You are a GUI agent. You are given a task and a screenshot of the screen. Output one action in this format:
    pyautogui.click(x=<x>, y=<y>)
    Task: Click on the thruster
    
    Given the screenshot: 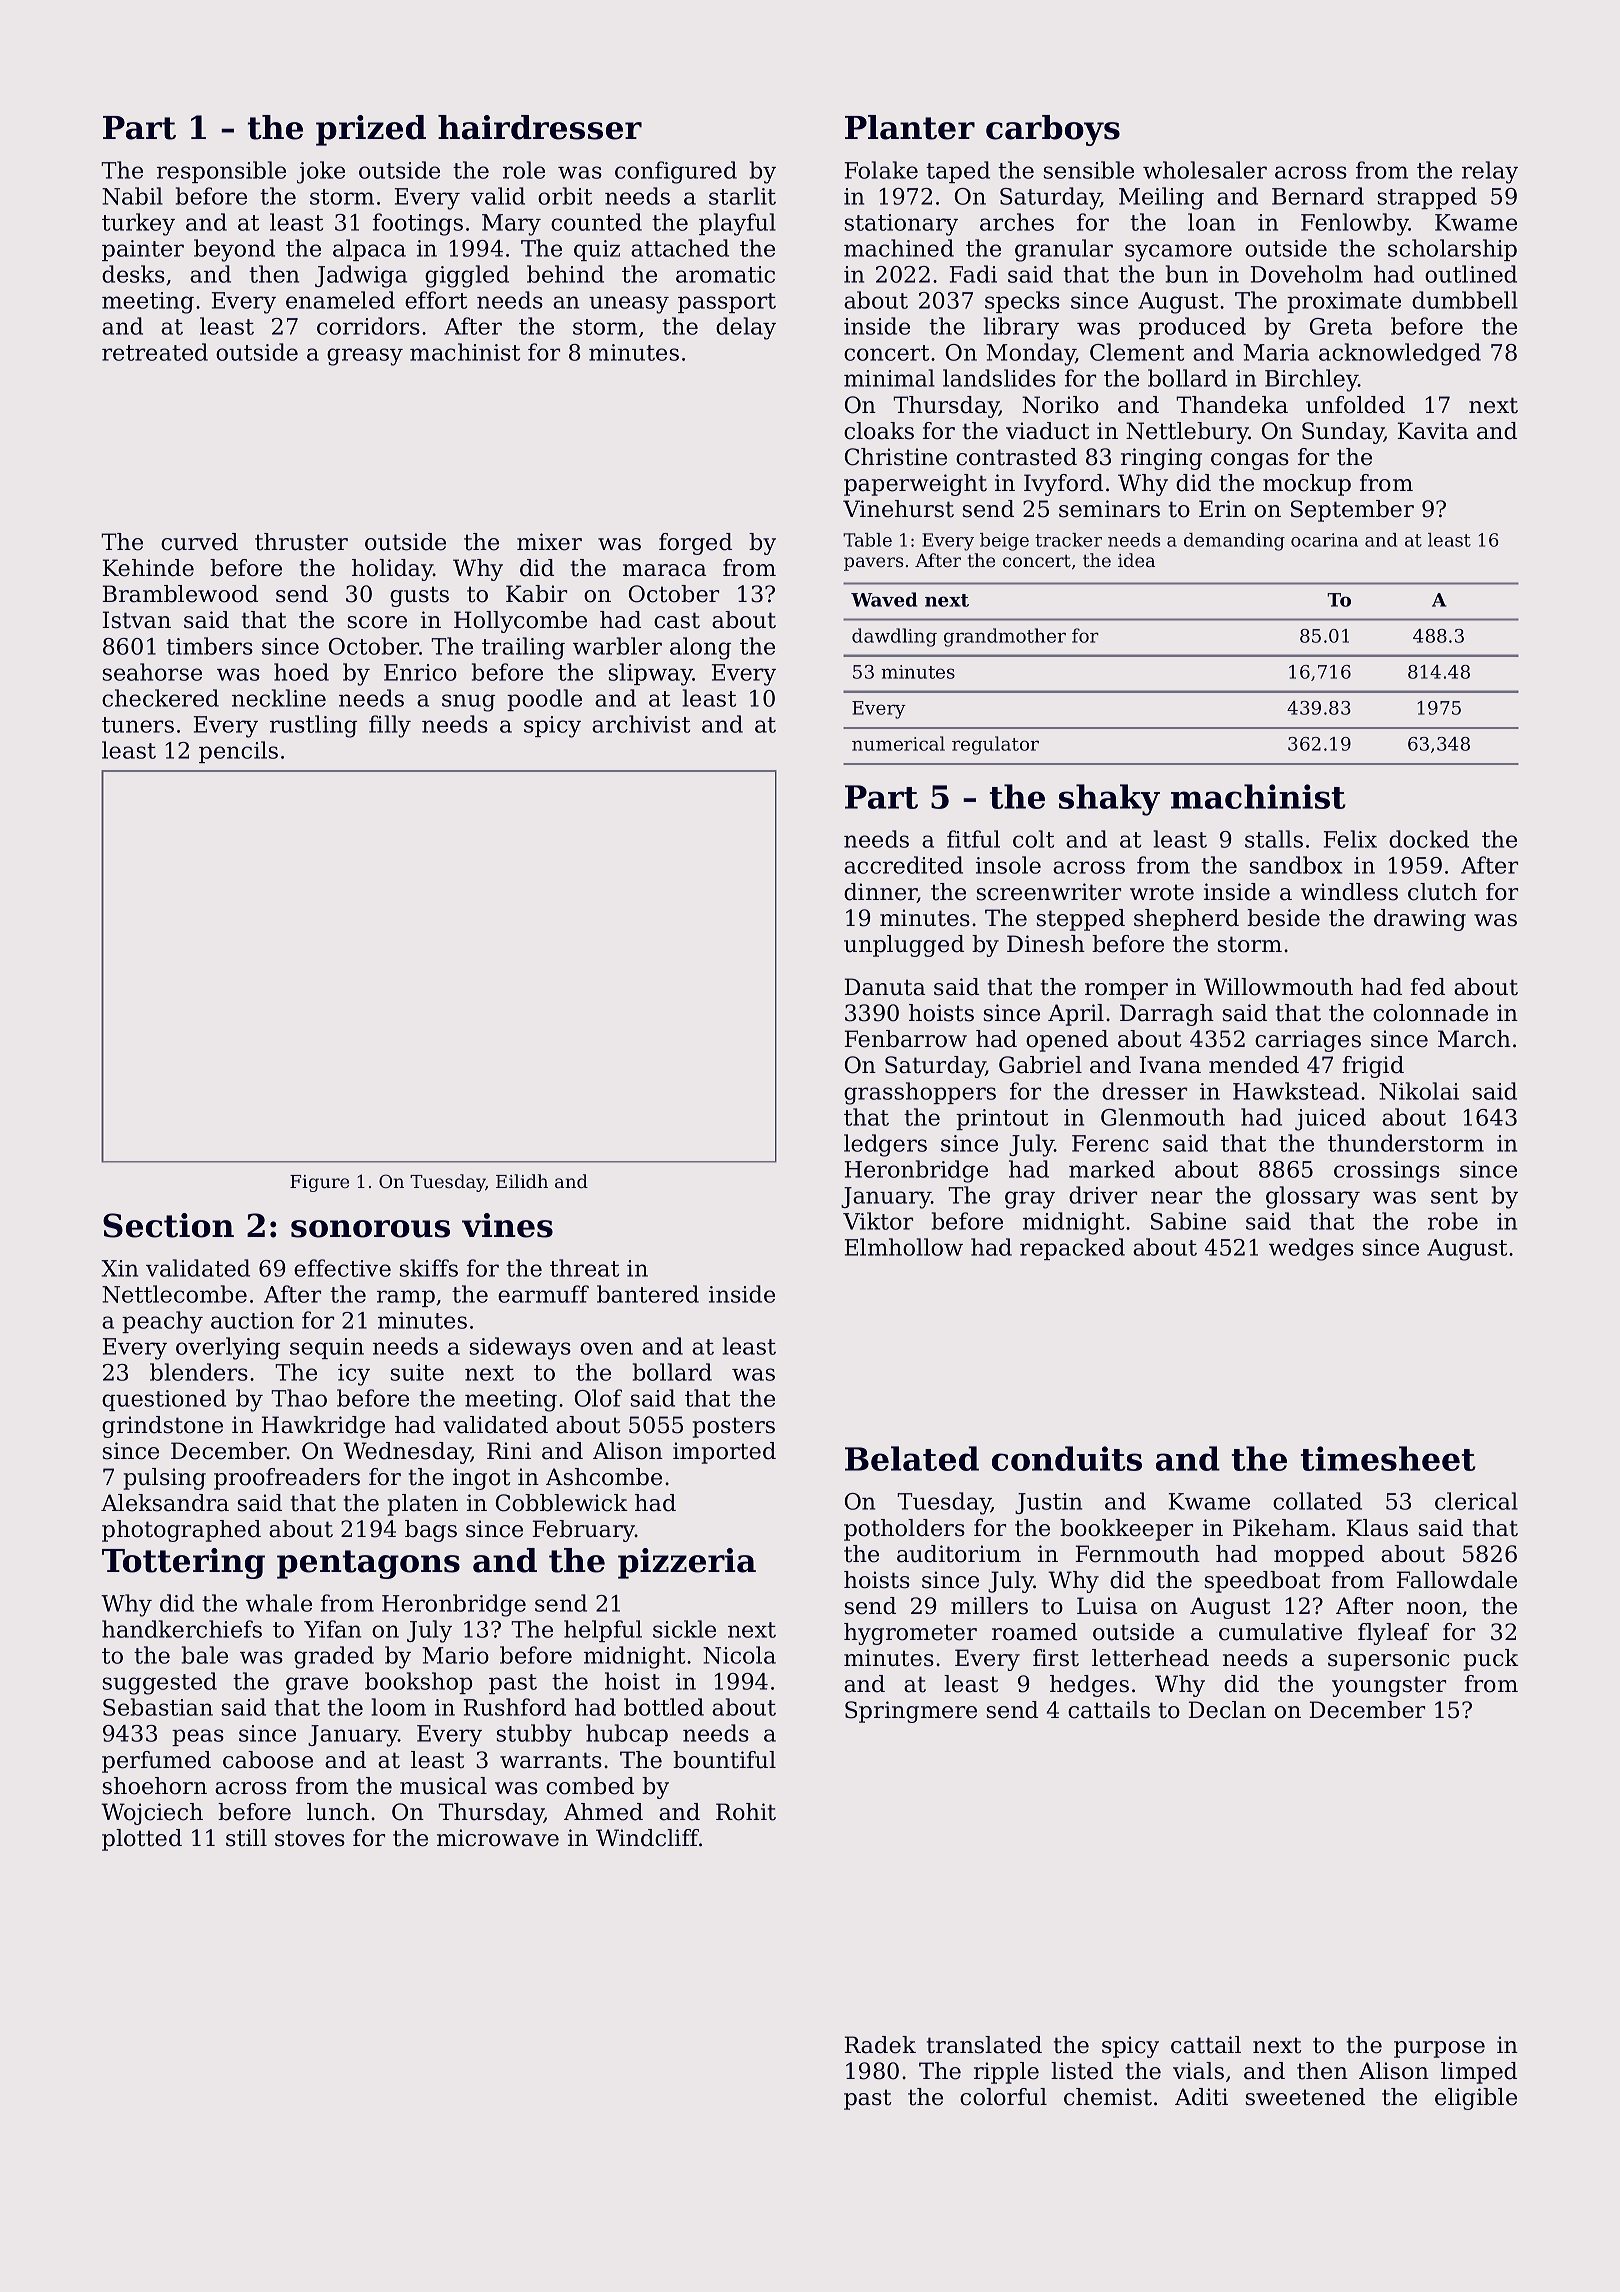 What is the action you would take?
    pyautogui.click(x=301, y=542)
